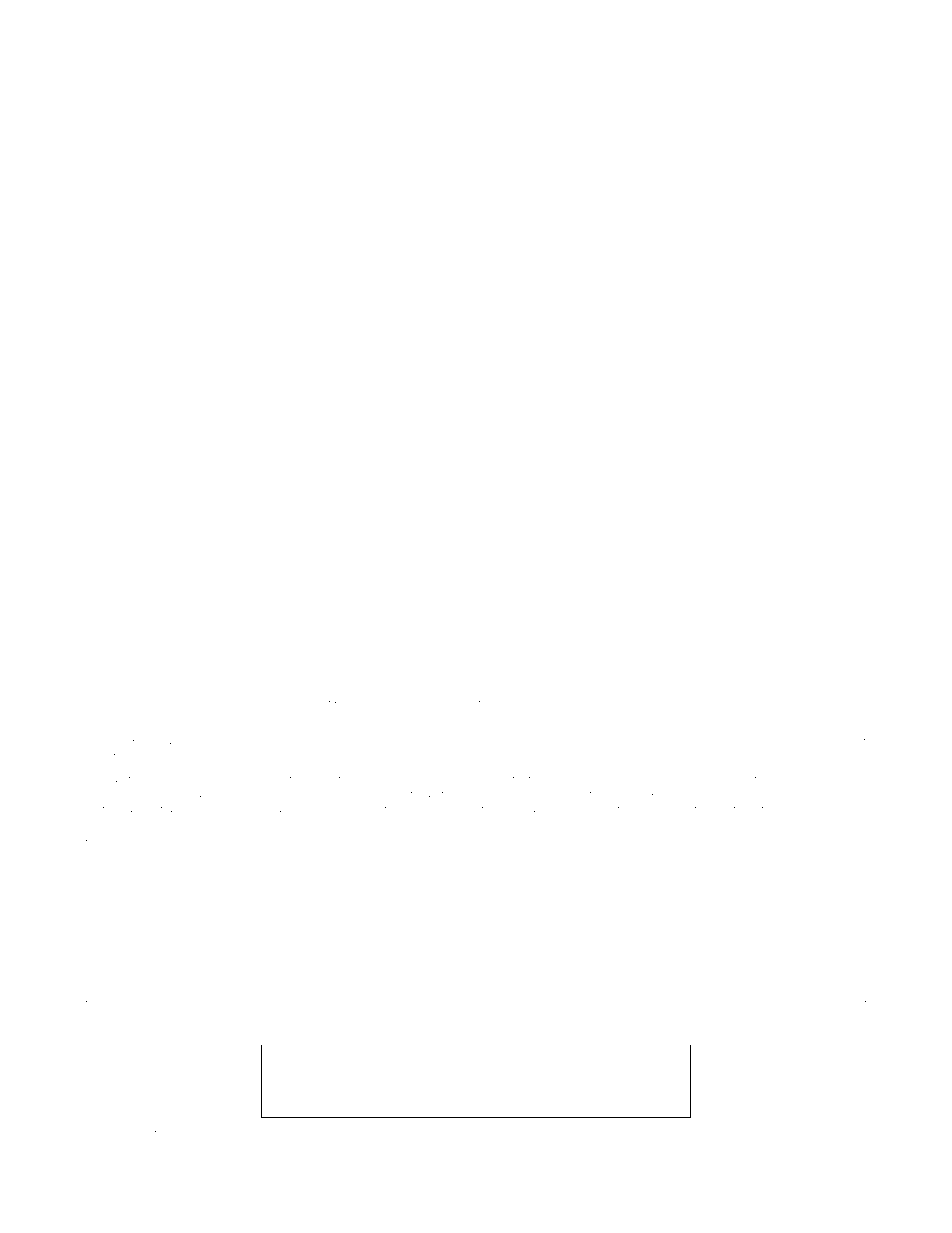  Describe the element at coordinates (762, 1164) in the screenshot. I see `highlighters` at that location.
